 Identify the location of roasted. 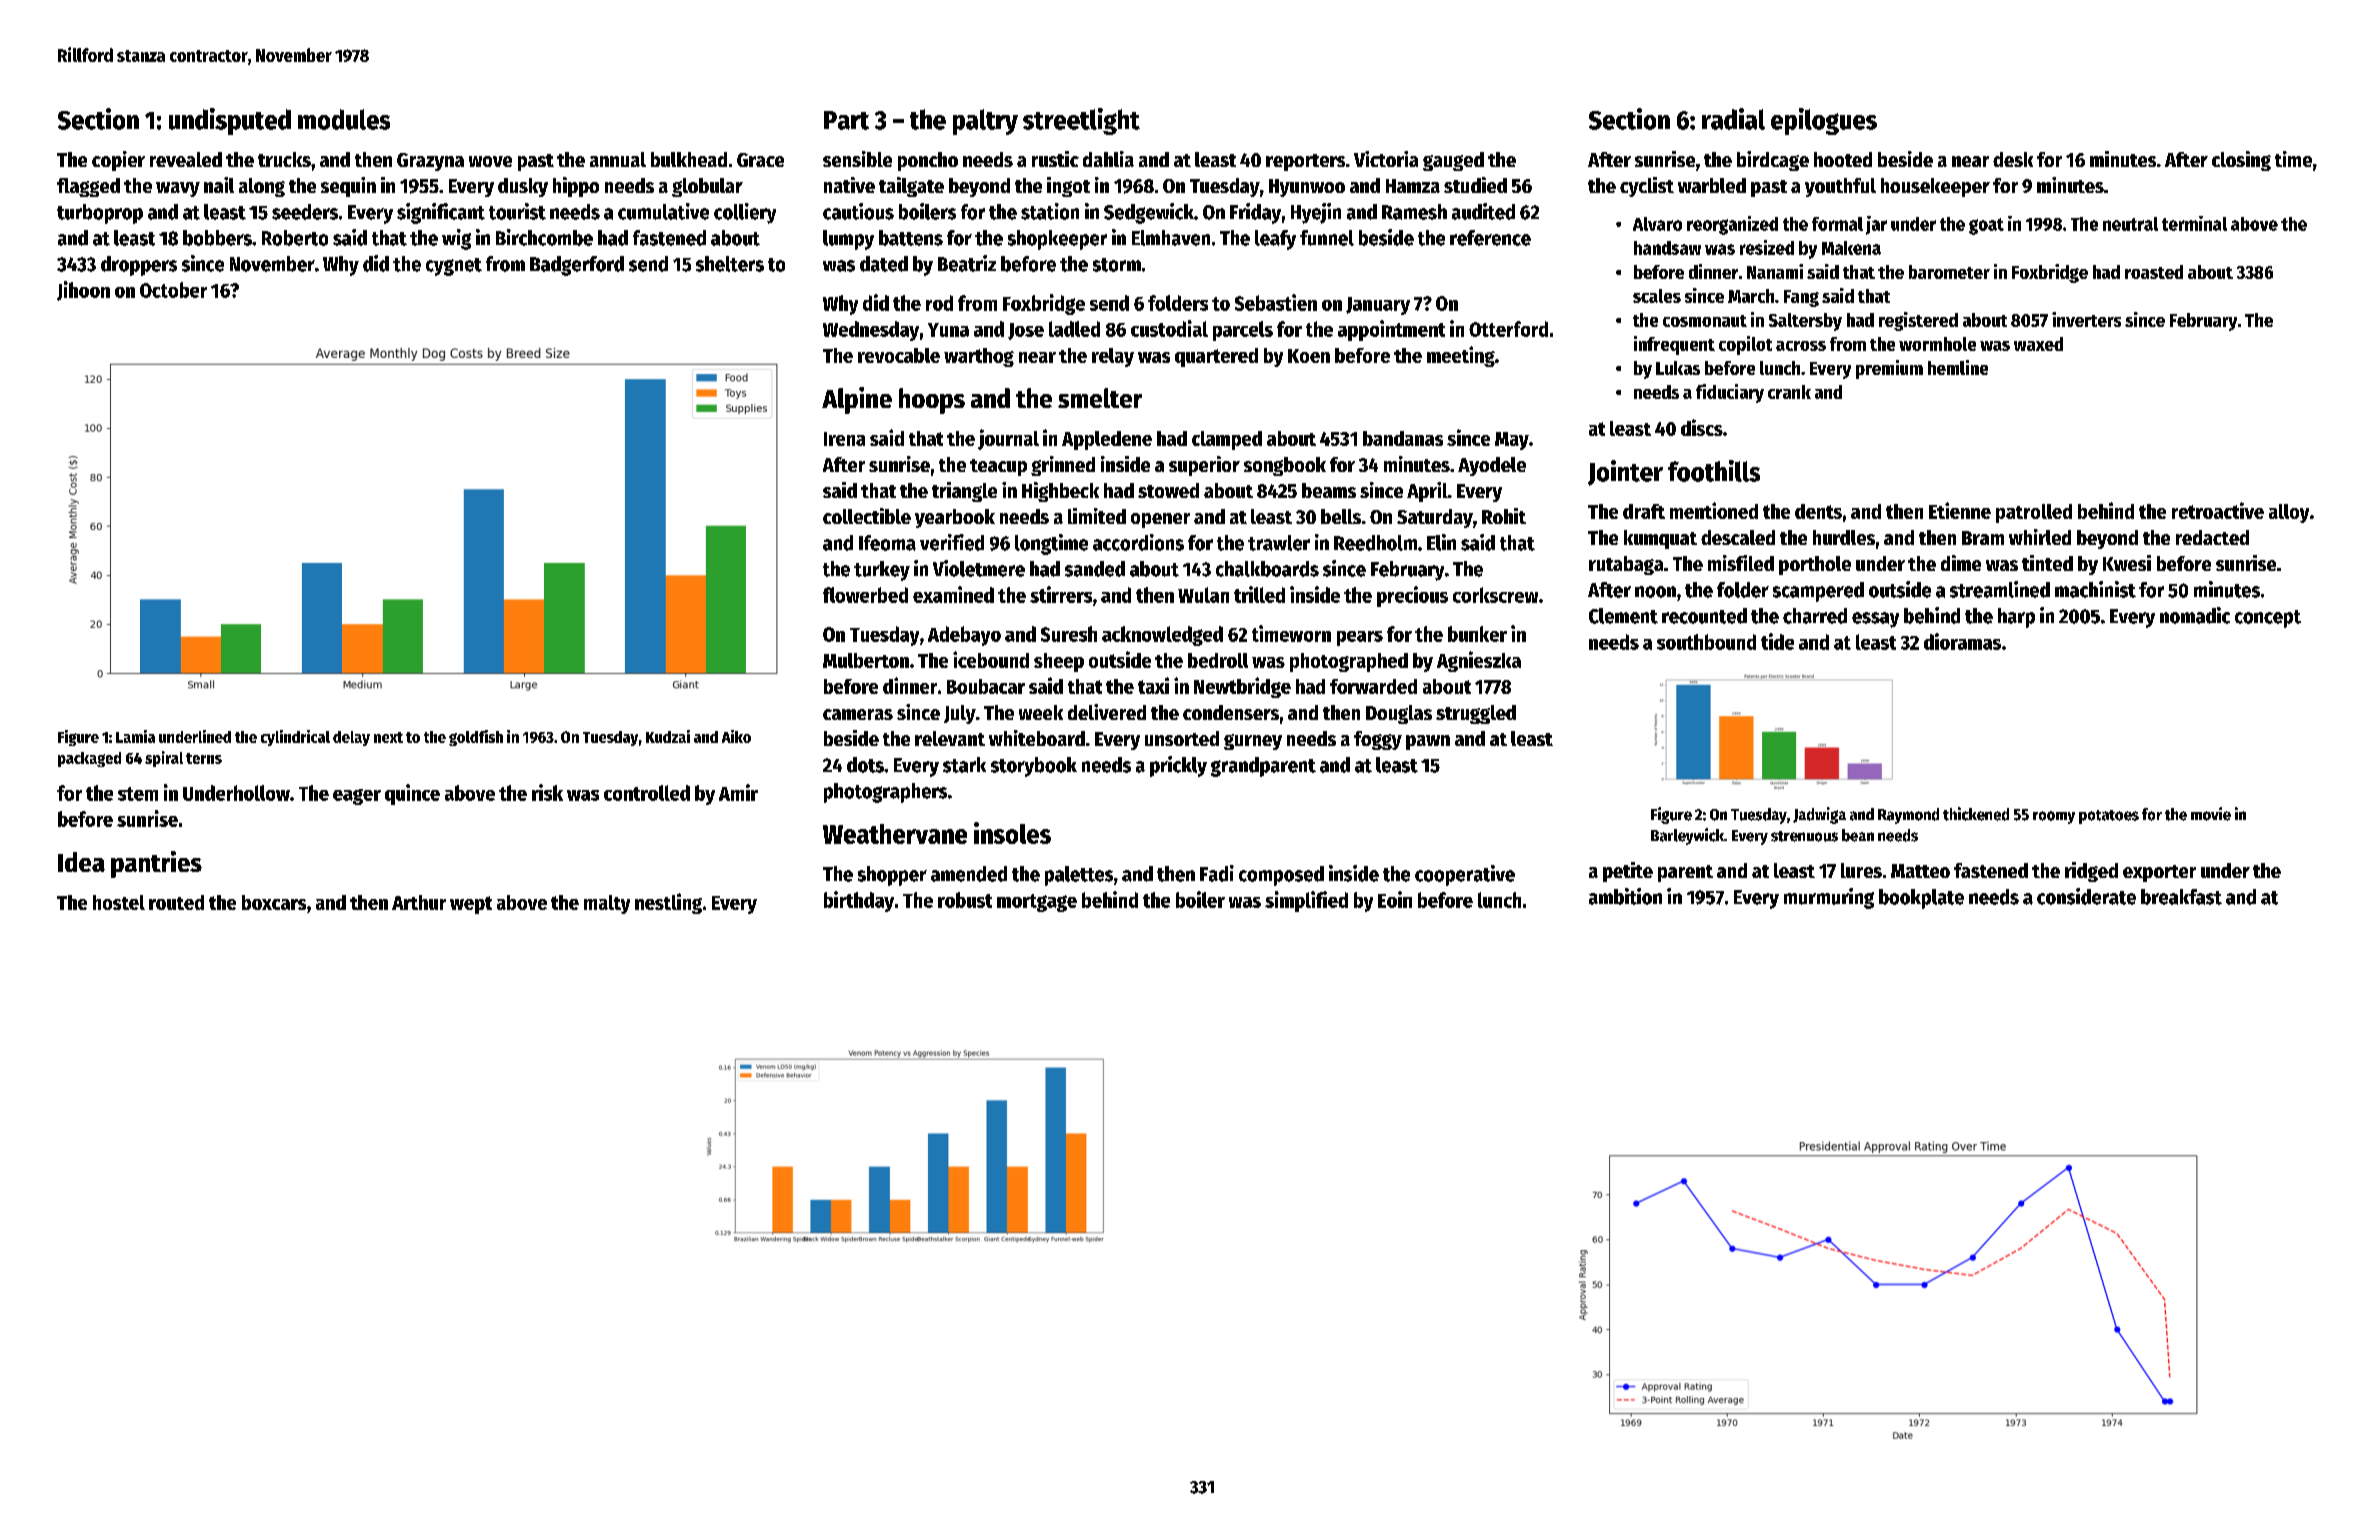
(2154, 272).
